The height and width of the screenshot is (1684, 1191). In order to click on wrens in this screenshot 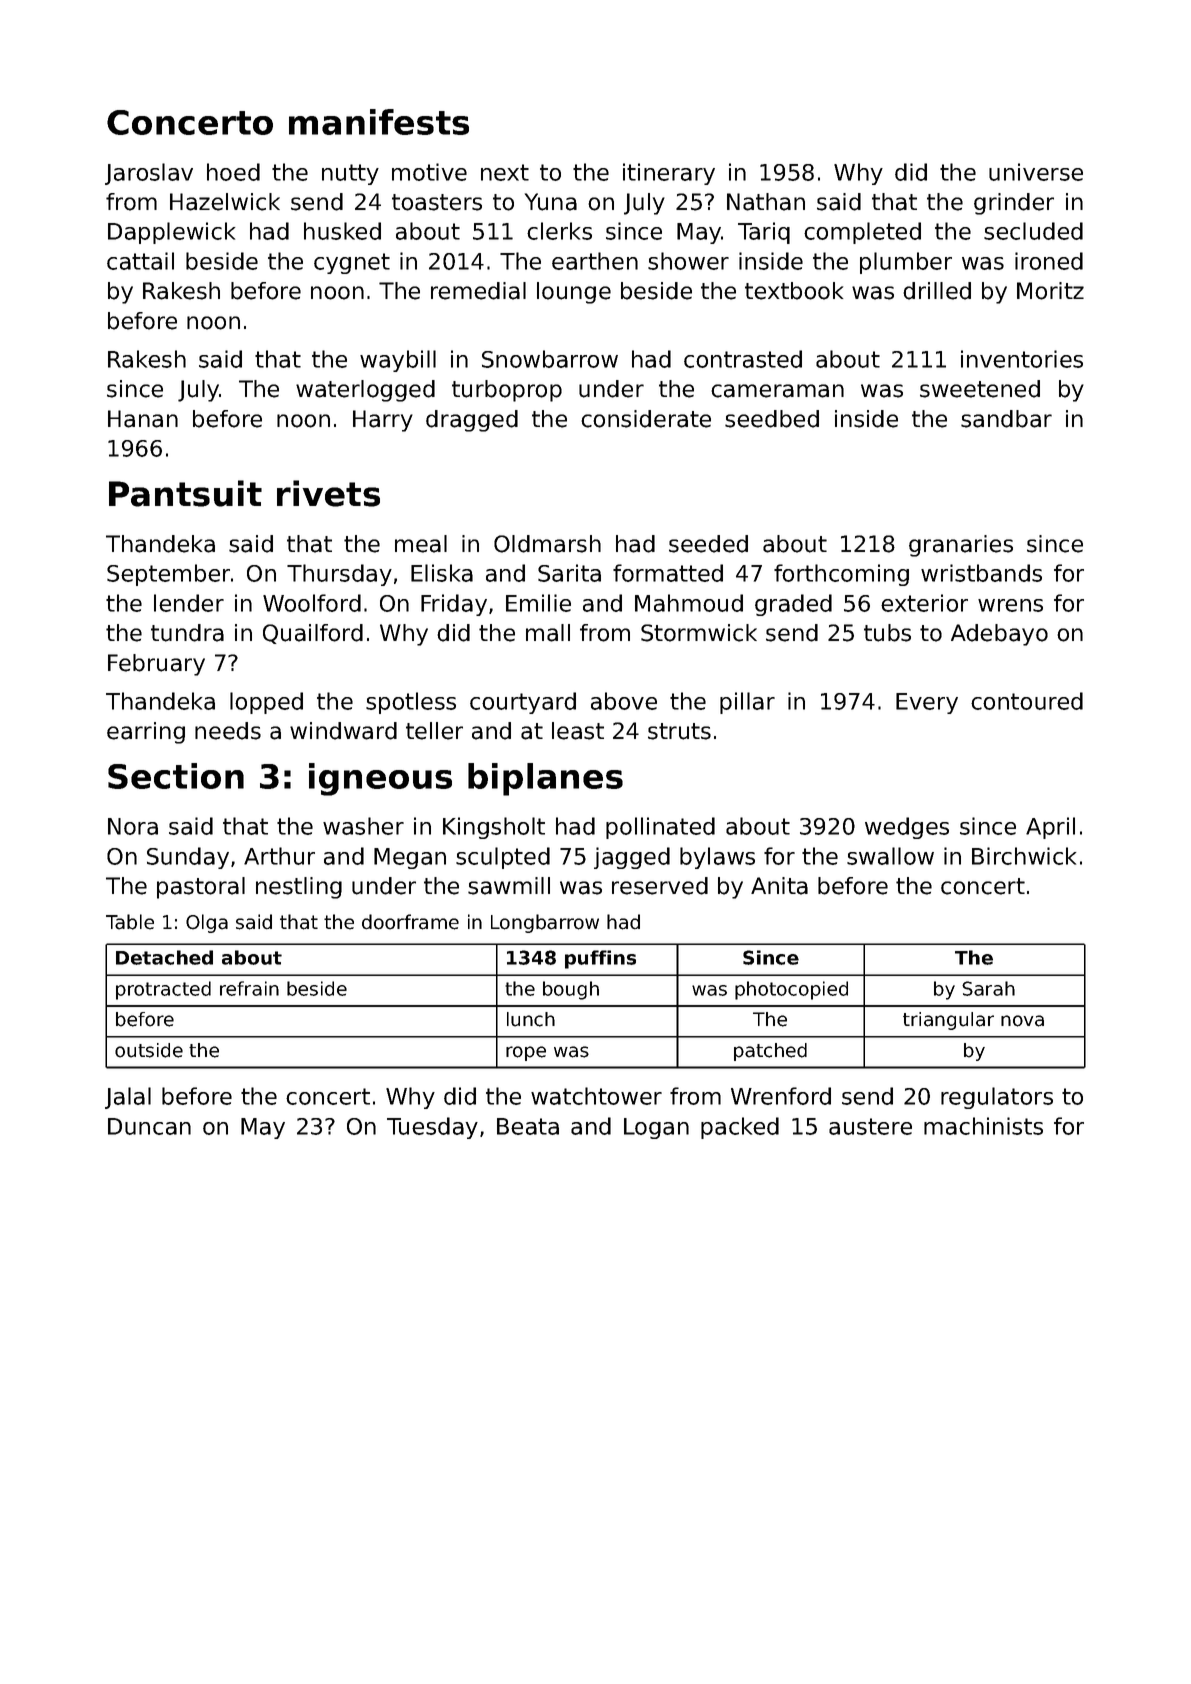, I will do `click(1010, 605)`.
